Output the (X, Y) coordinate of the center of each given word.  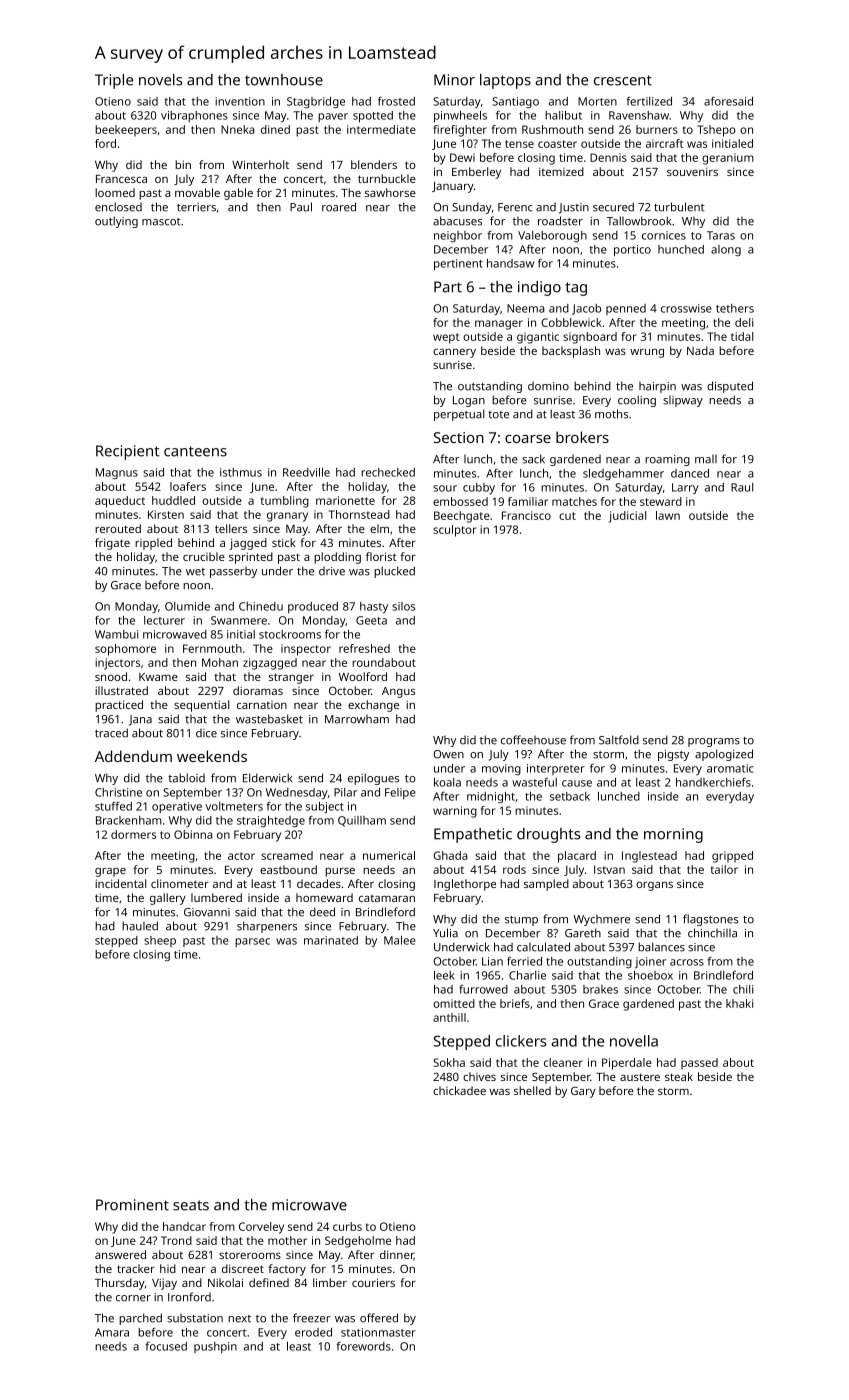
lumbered (216, 897)
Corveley (261, 1228)
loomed (115, 192)
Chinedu (261, 606)
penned (626, 309)
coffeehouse (533, 740)
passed (699, 1064)
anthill (449, 1017)
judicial (627, 517)
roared (339, 207)
